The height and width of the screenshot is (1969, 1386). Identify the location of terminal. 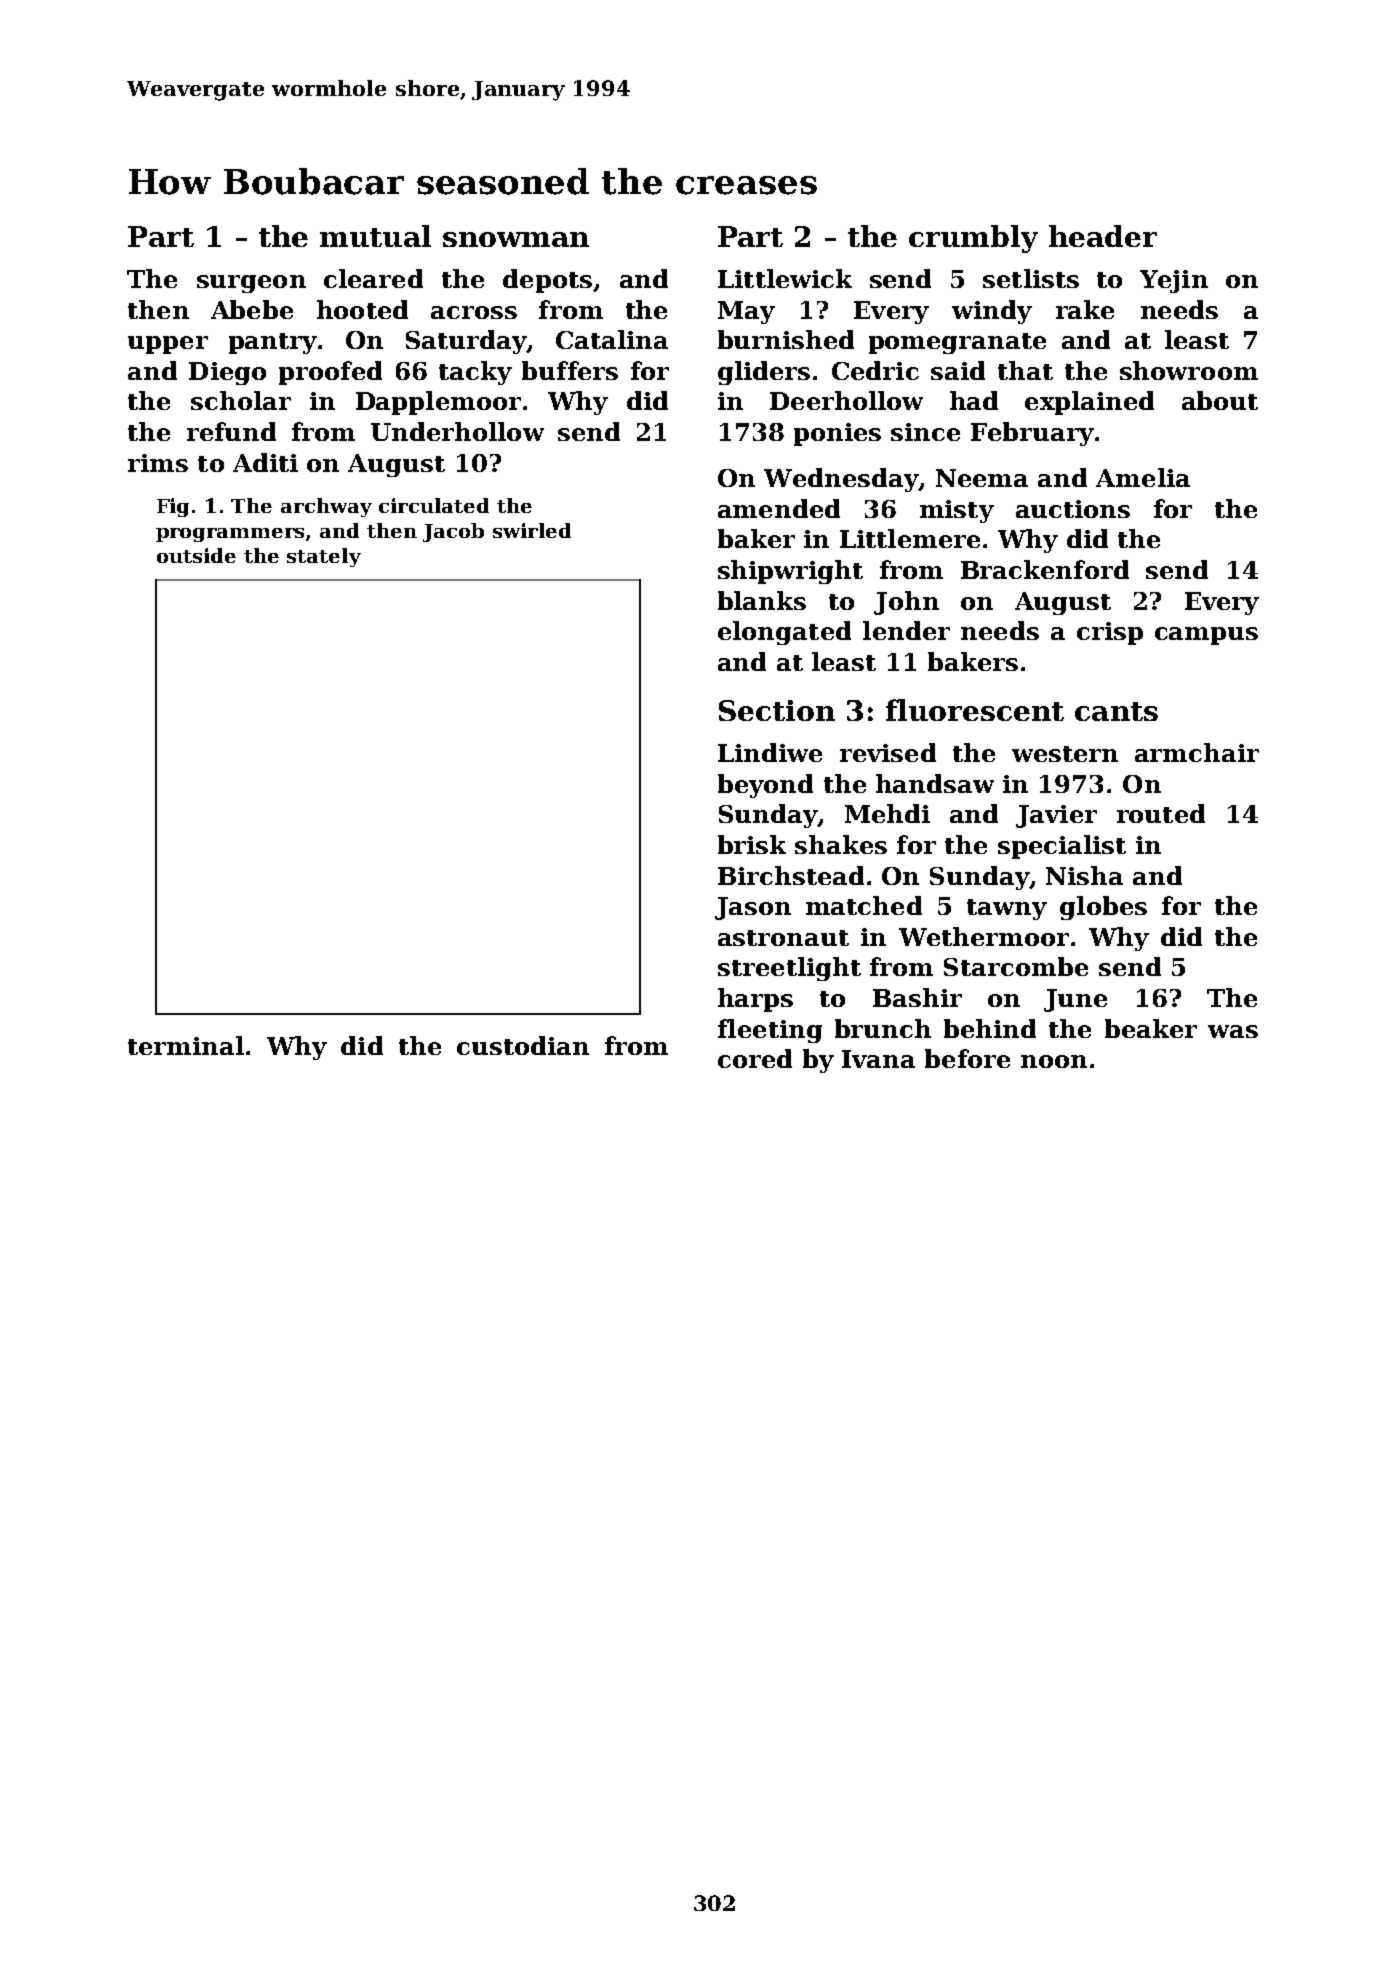
(186, 1045).
